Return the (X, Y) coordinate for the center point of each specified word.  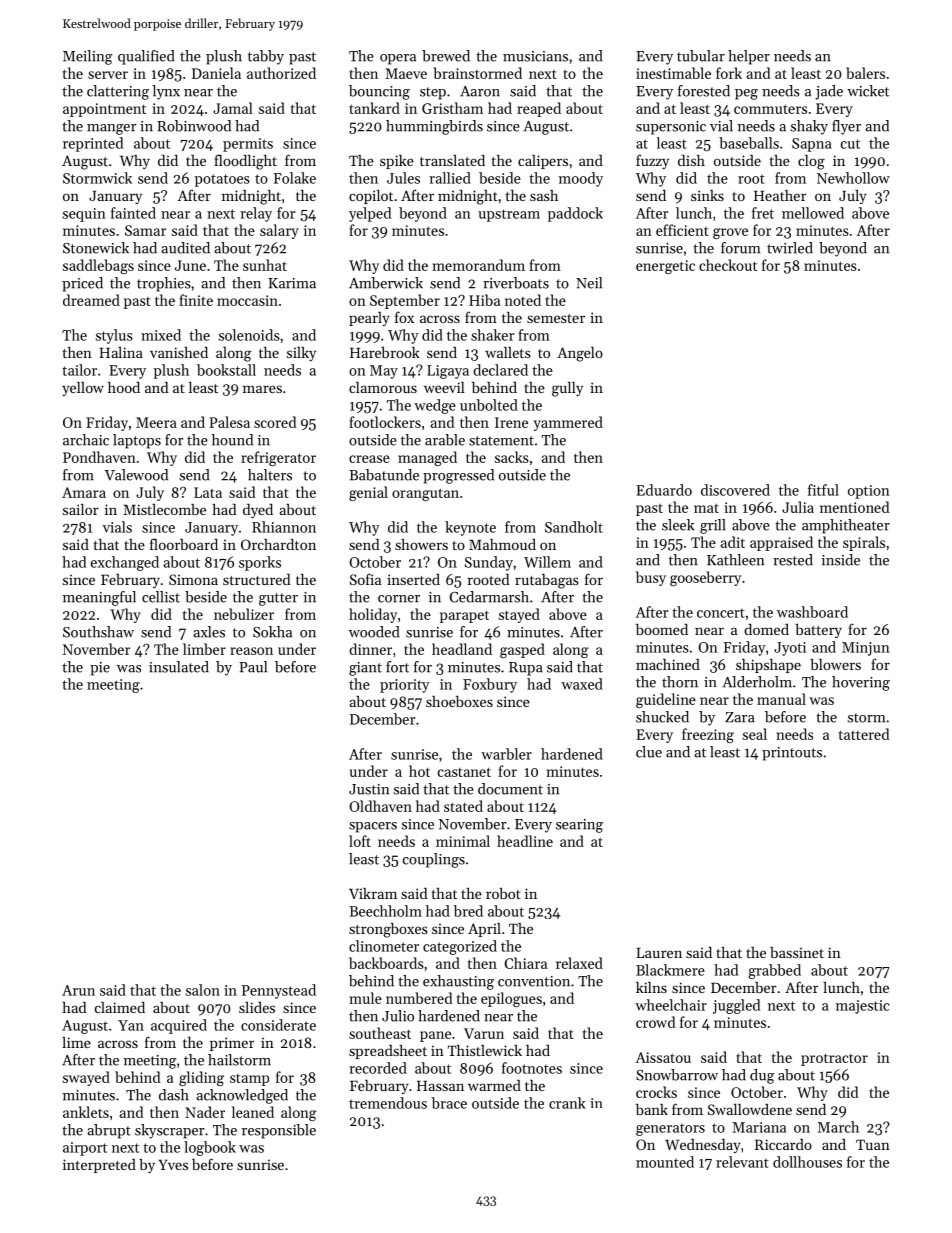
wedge (435, 406)
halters (270, 475)
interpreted (99, 1166)
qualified (146, 57)
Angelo (580, 354)
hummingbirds (434, 127)
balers (865, 73)
